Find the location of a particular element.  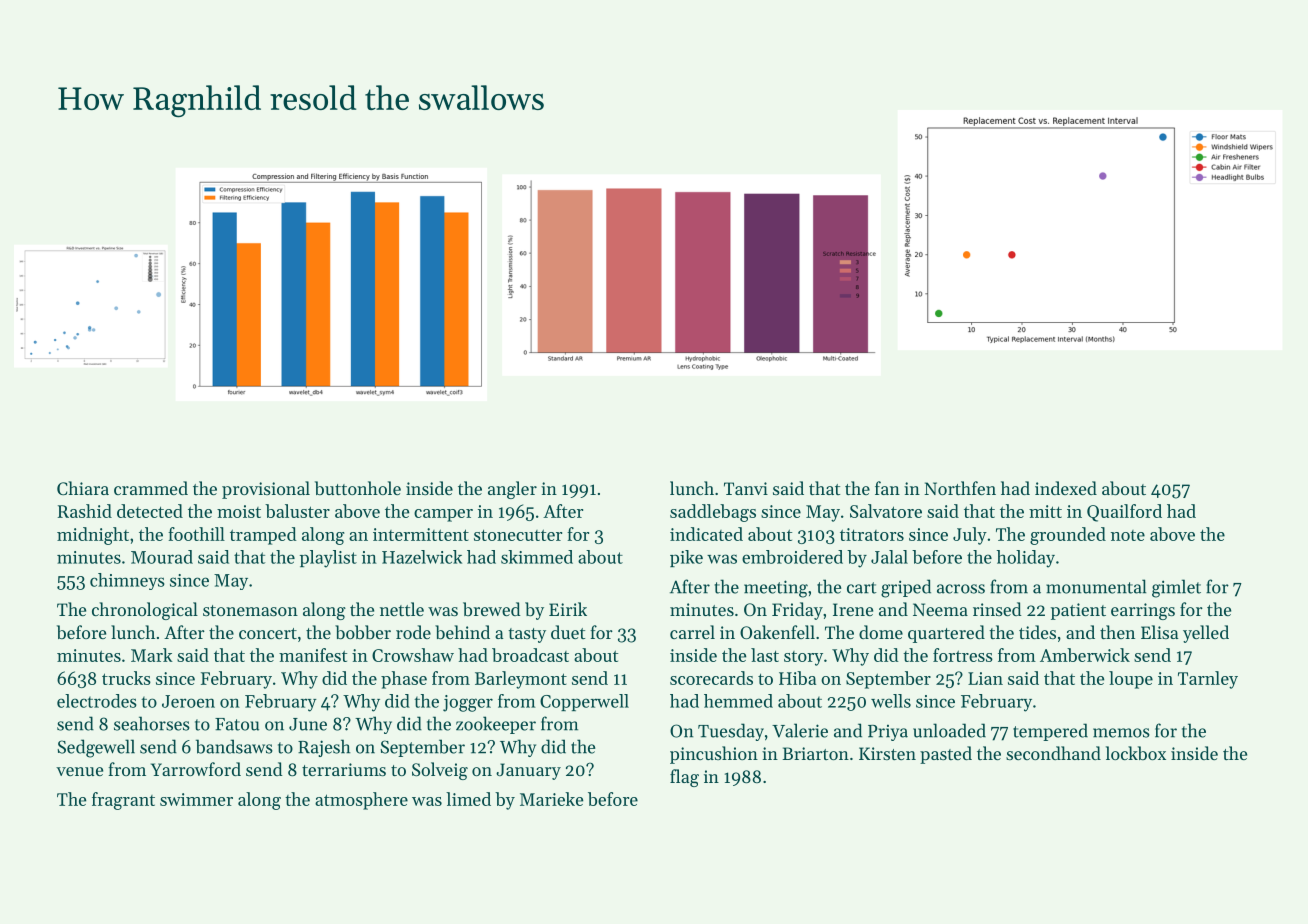

Rajesh is located at coordinates (324, 748).
